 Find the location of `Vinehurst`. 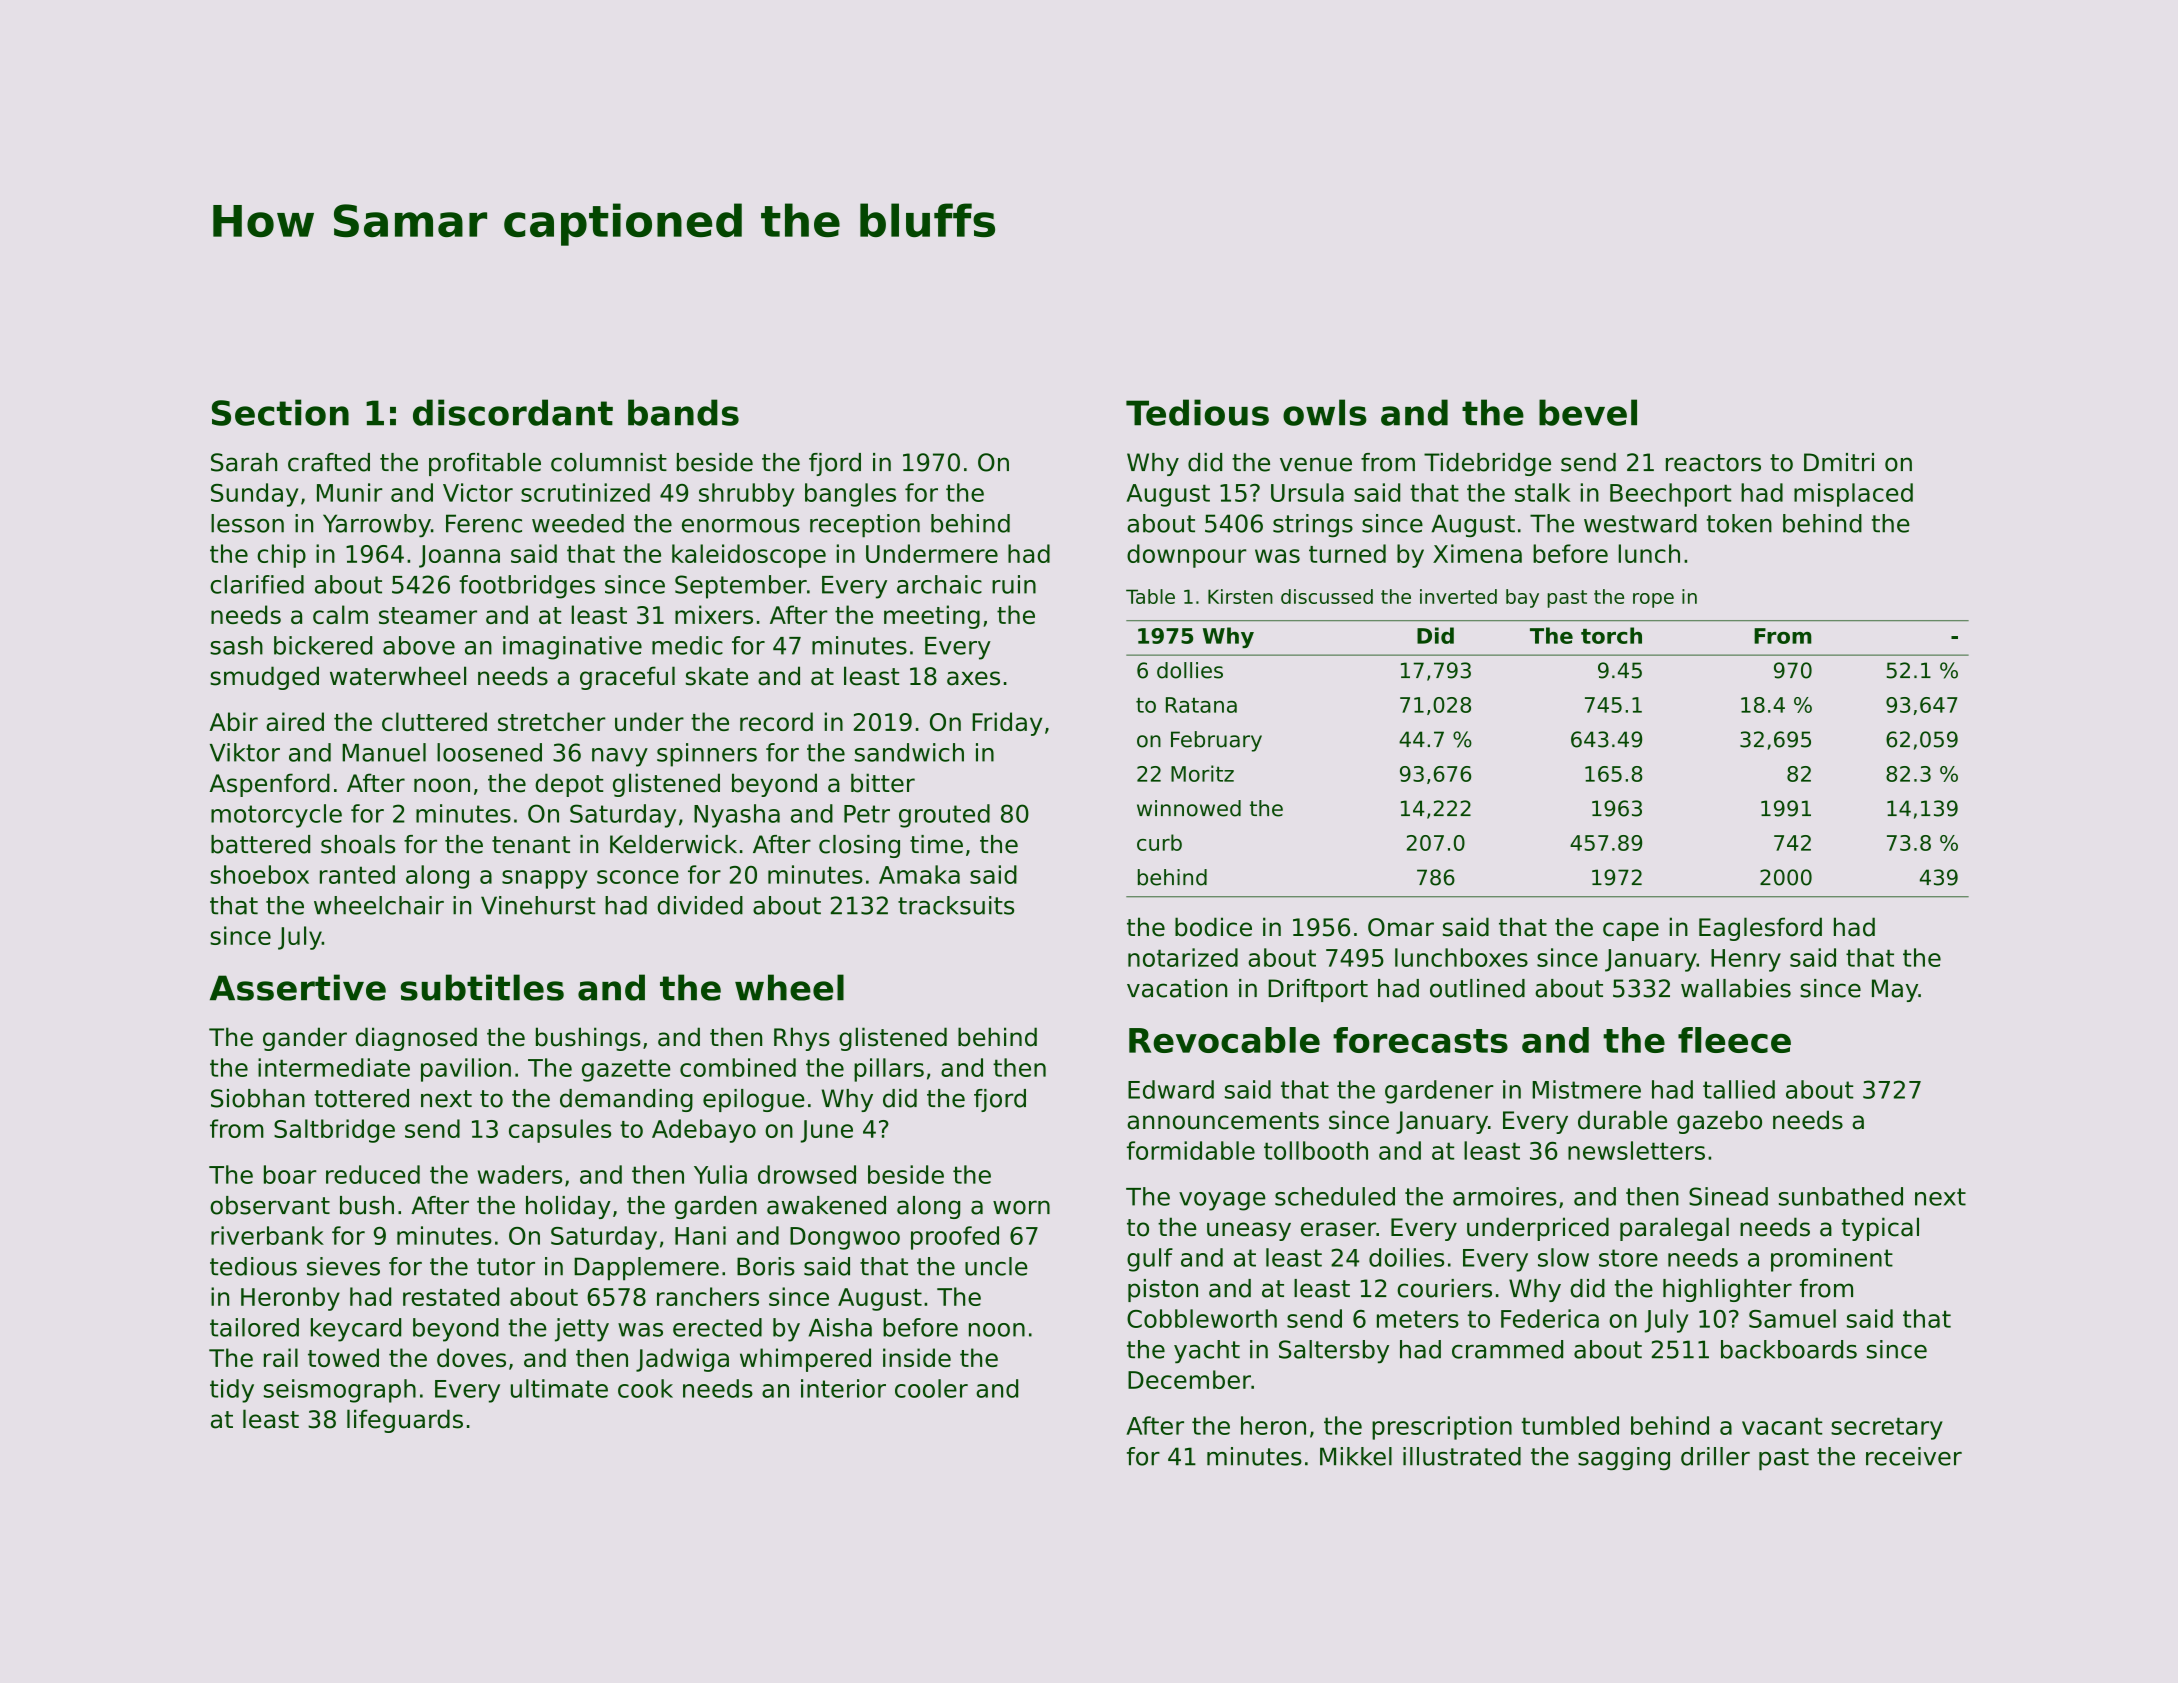

Vinehurst is located at coordinates (538, 905).
